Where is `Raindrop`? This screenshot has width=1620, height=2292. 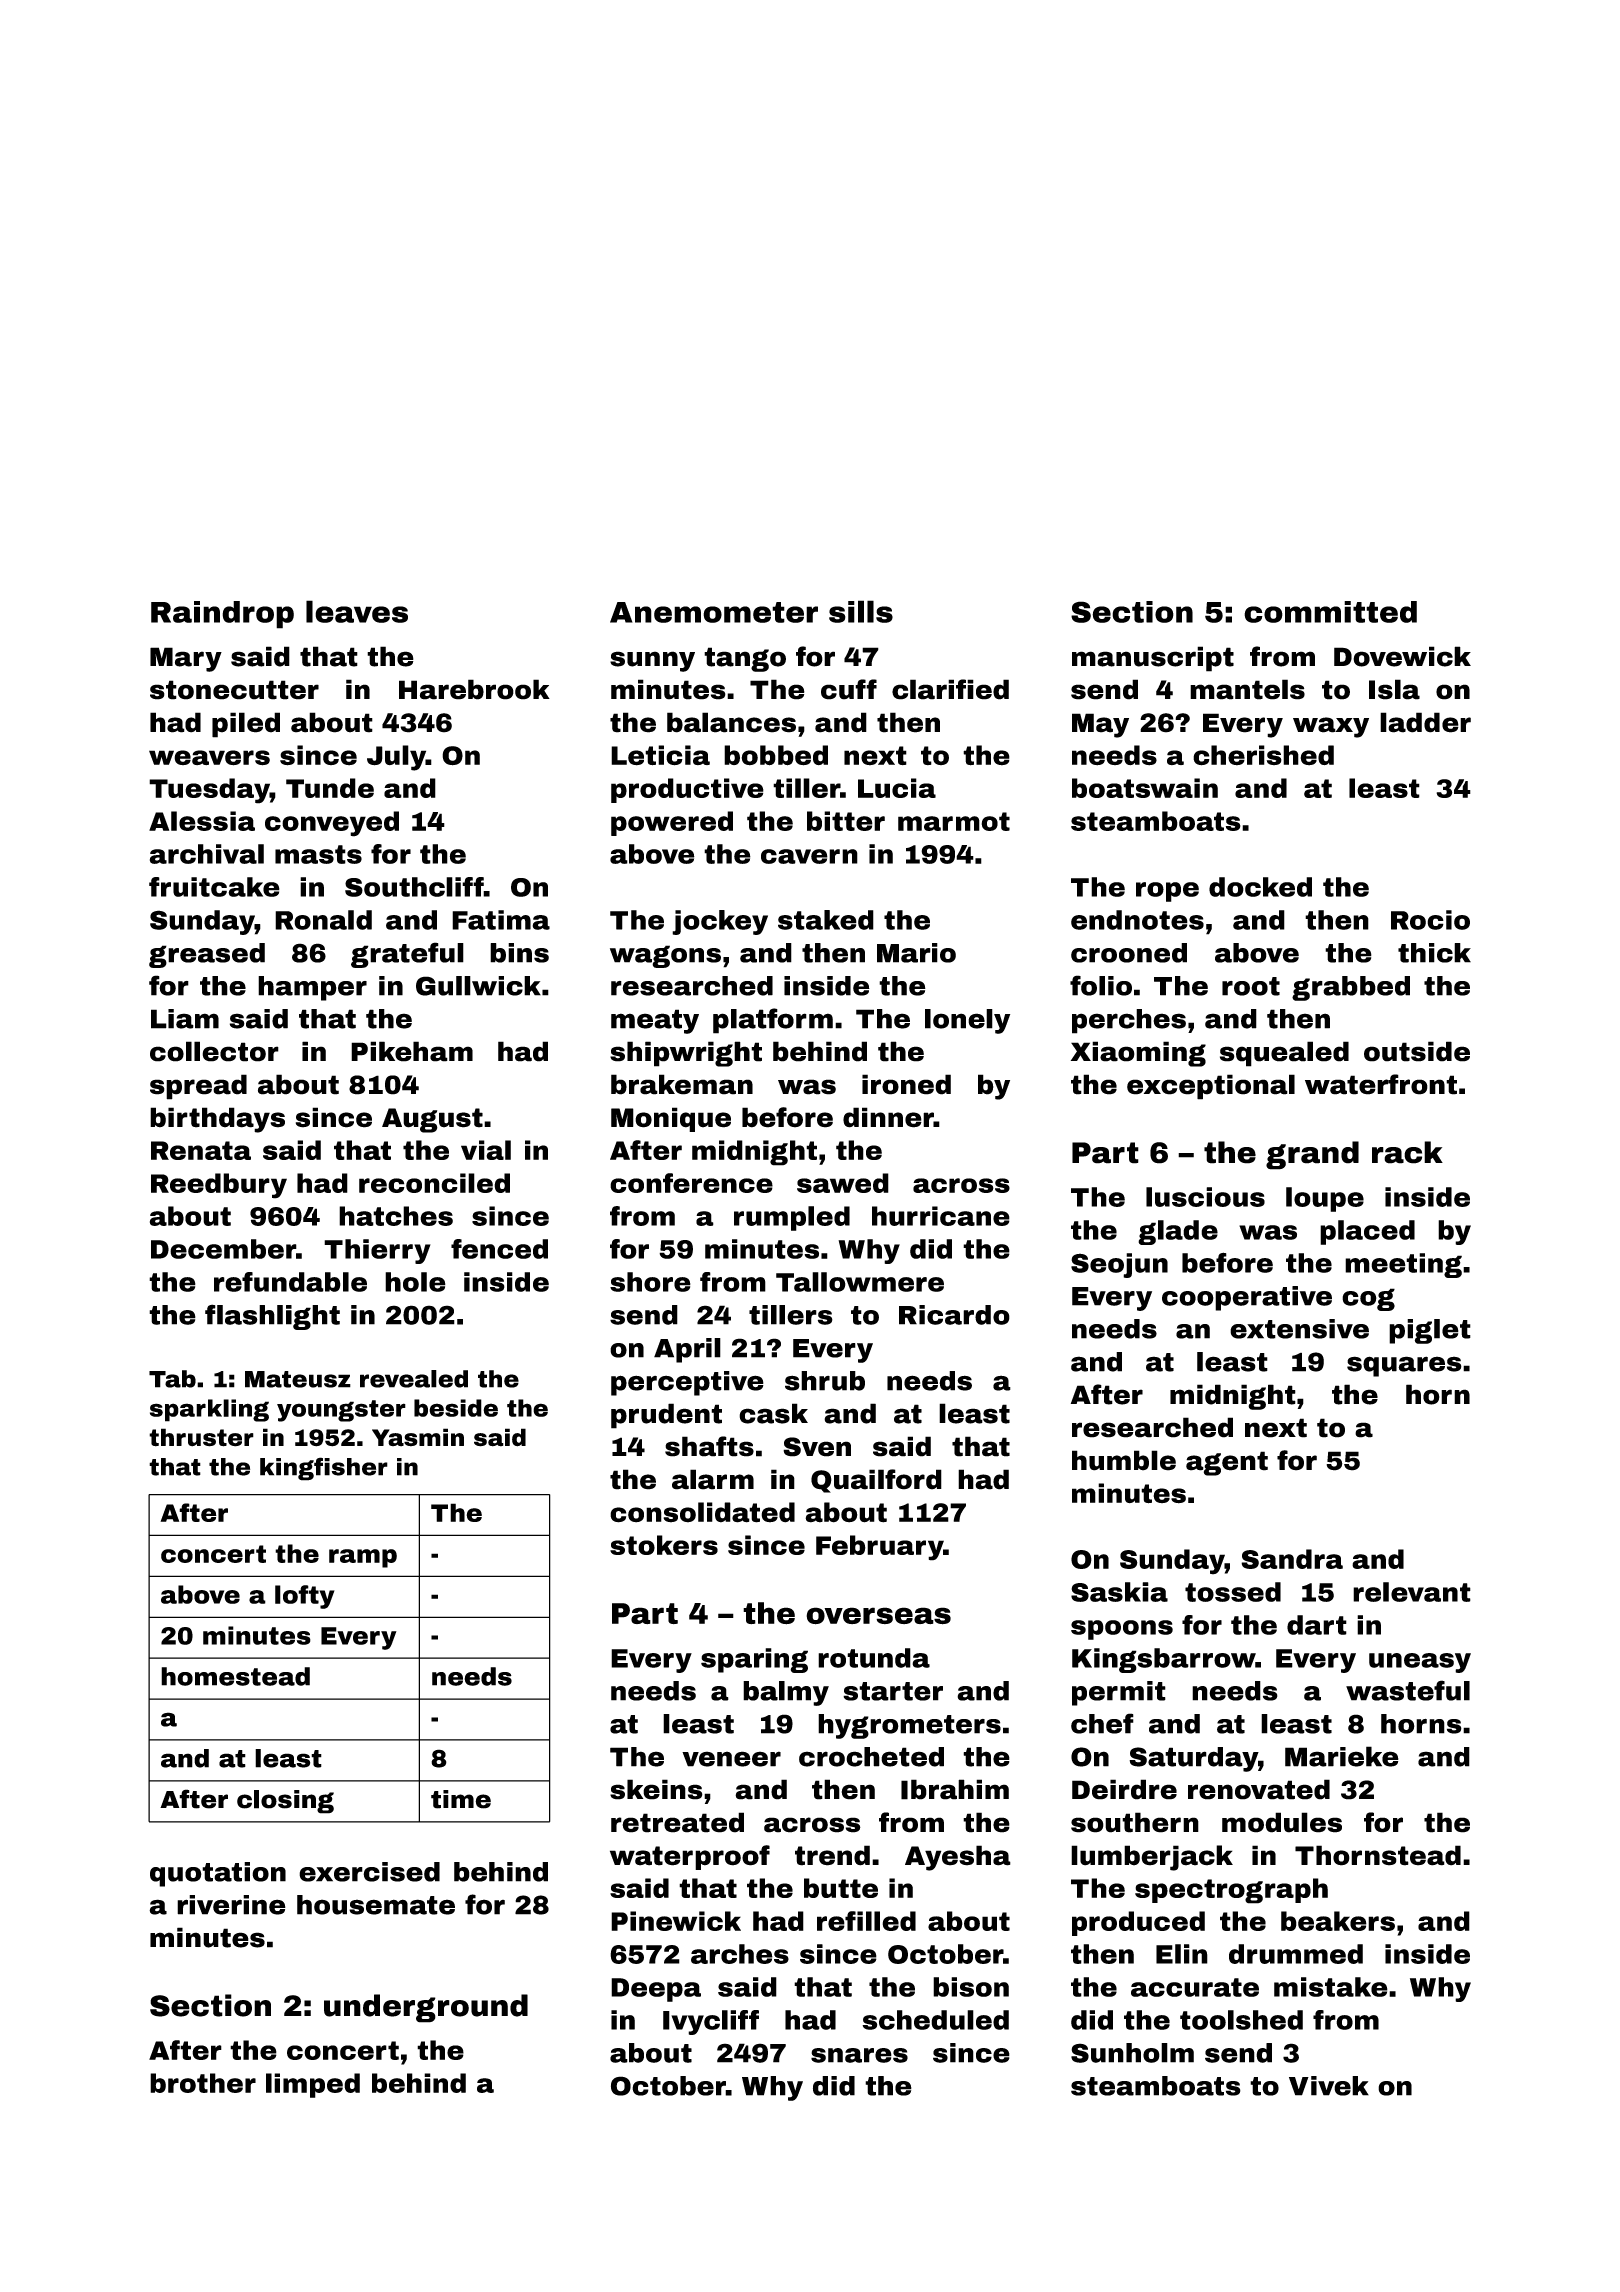 Raindrop is located at coordinates (222, 615).
